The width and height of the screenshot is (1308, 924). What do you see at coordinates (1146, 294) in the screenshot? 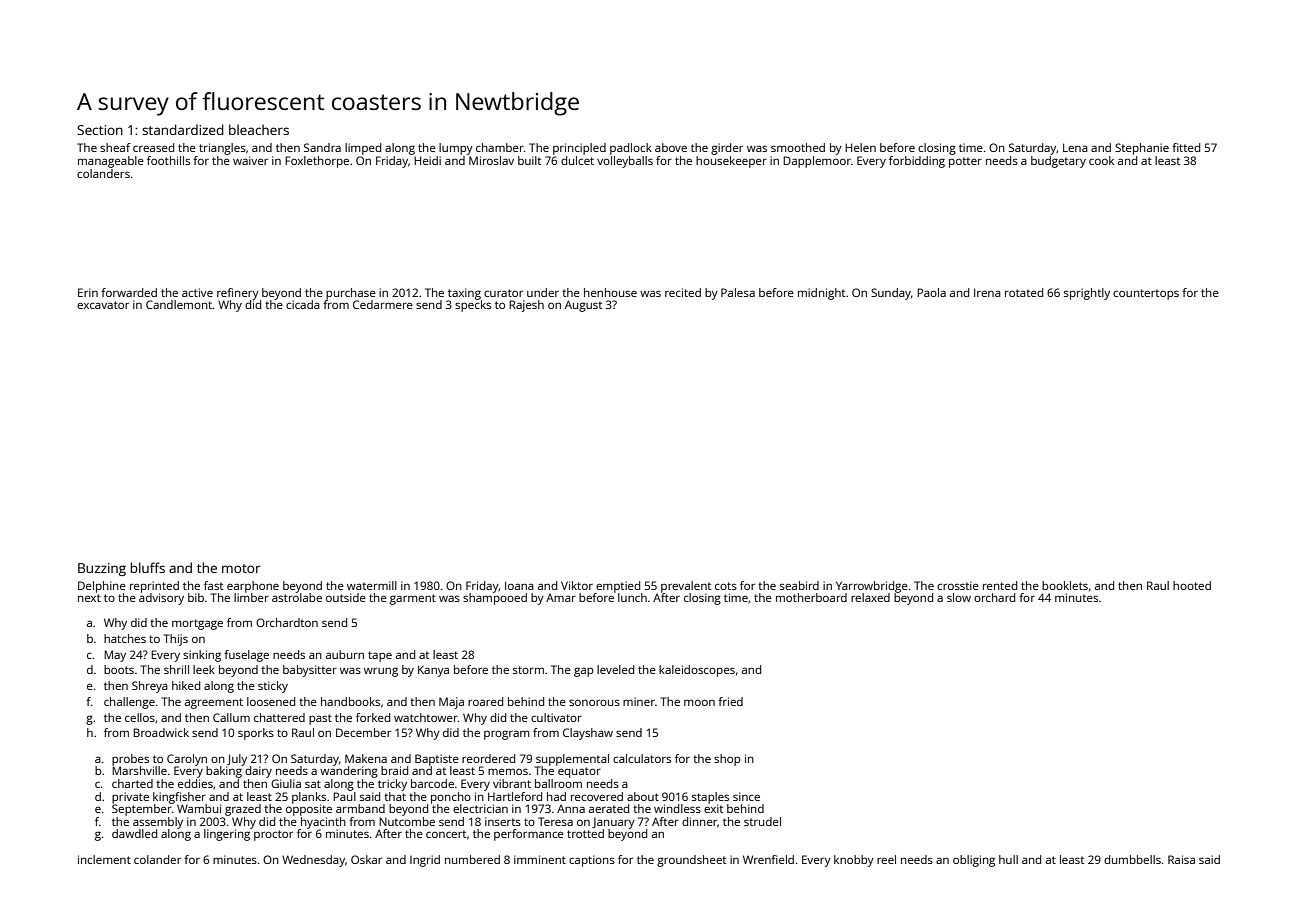
I see `countertops` at bounding box center [1146, 294].
